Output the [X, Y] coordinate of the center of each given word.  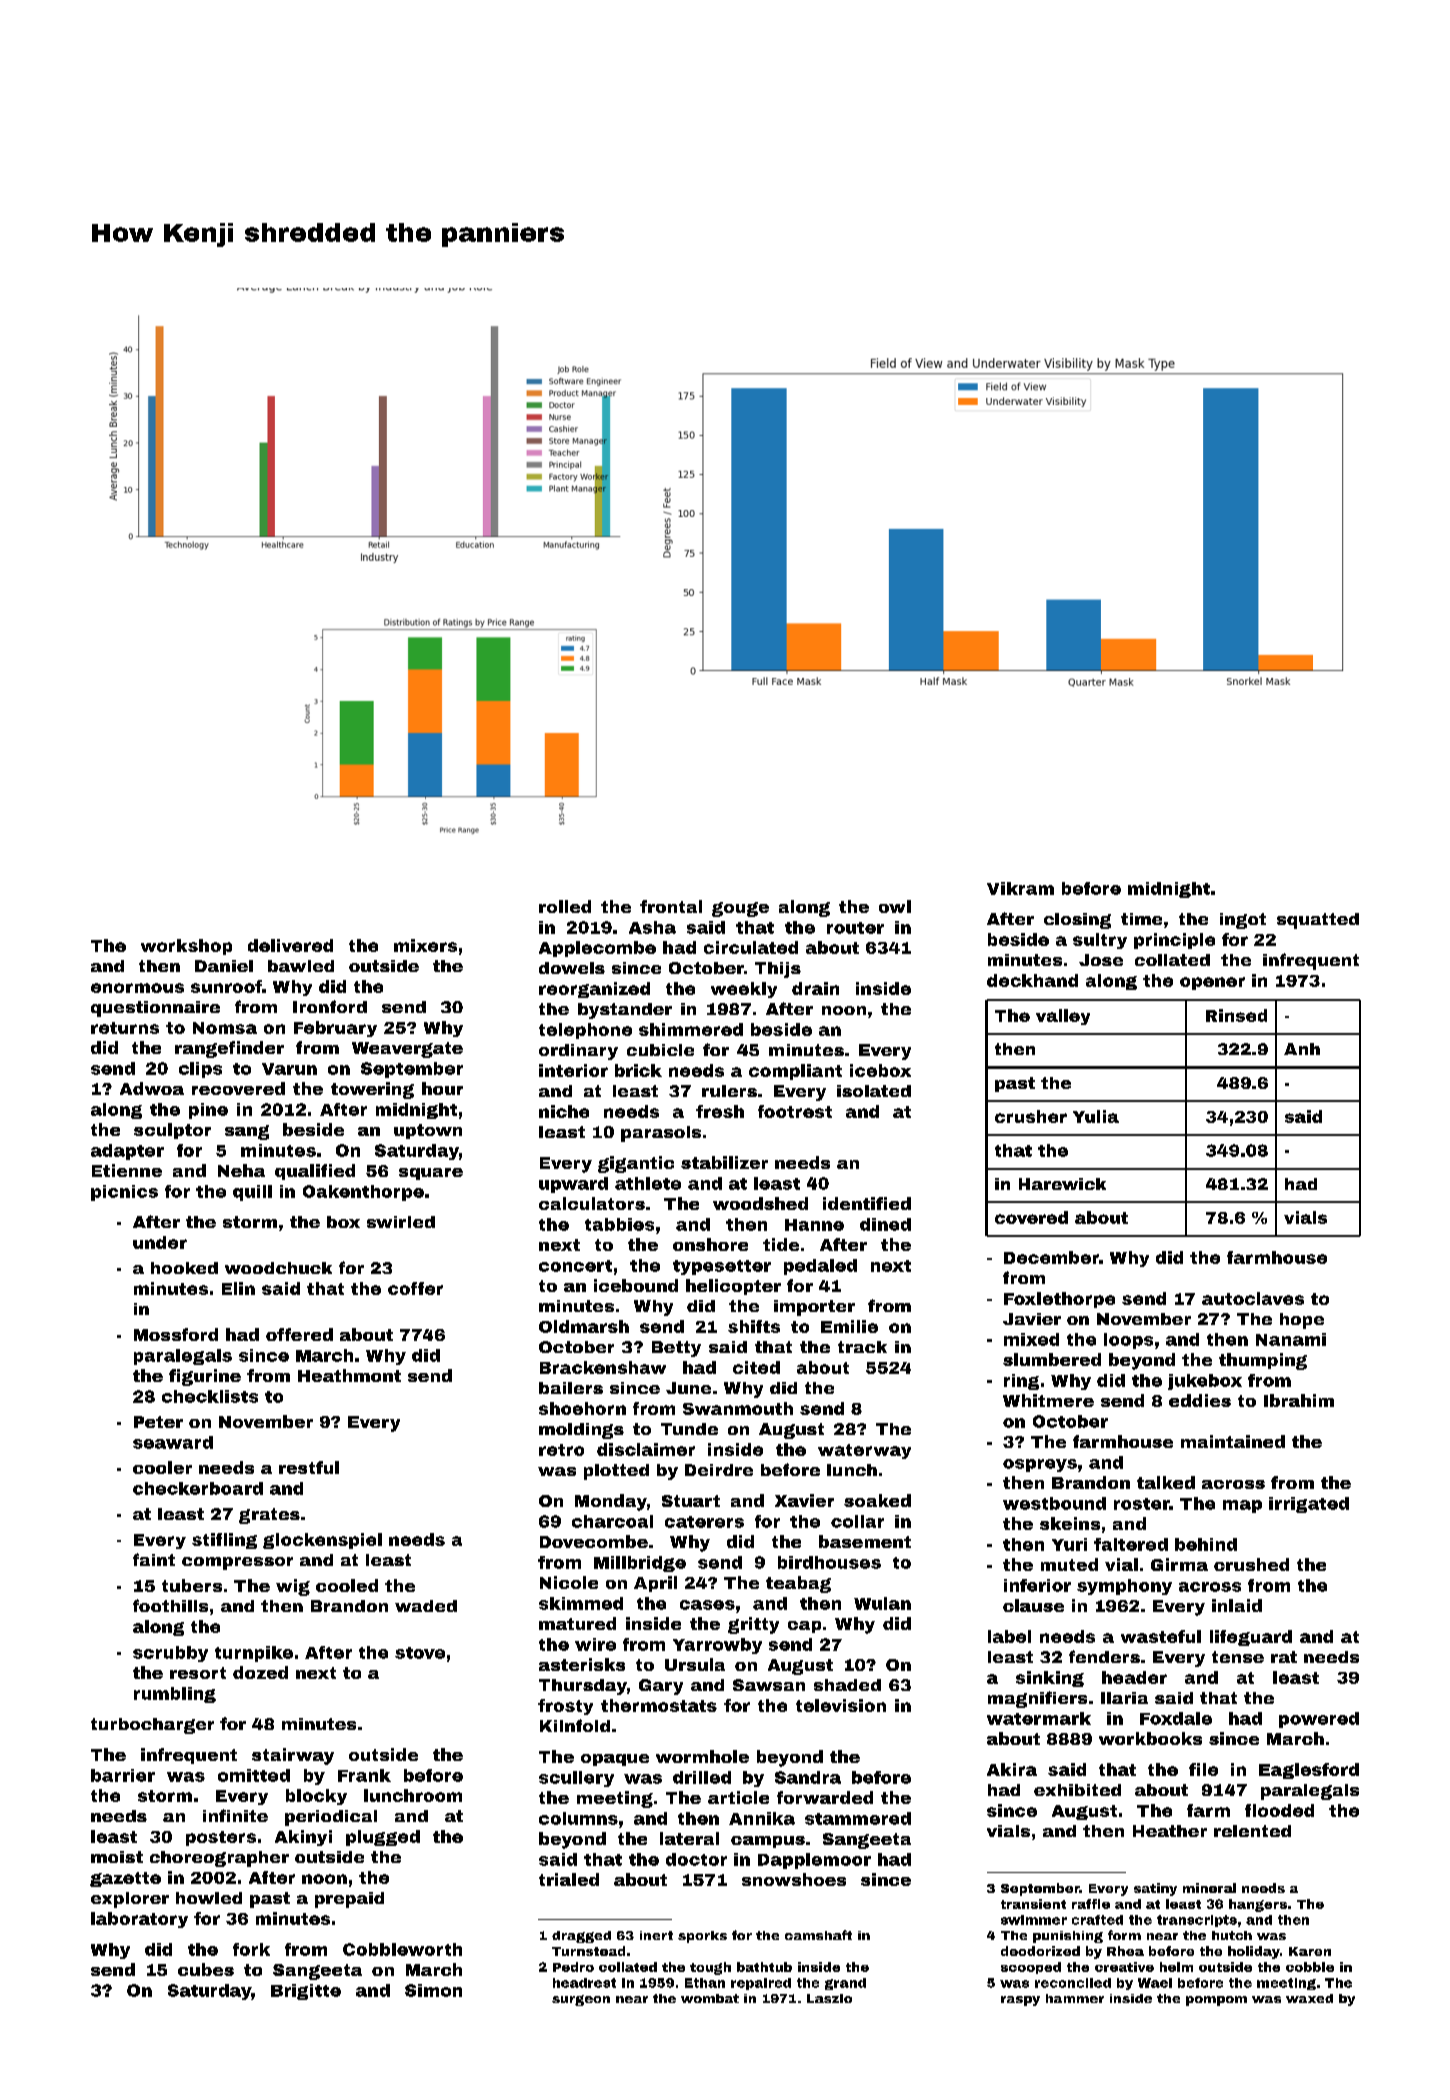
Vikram [1020, 888]
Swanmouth [738, 1408]
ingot [1243, 921]
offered [299, 1334]
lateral [689, 1838]
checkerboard [198, 1488]
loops [1128, 1341]
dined [885, 1224]
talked [1166, 1482]
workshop [186, 947]
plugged [383, 1838]
